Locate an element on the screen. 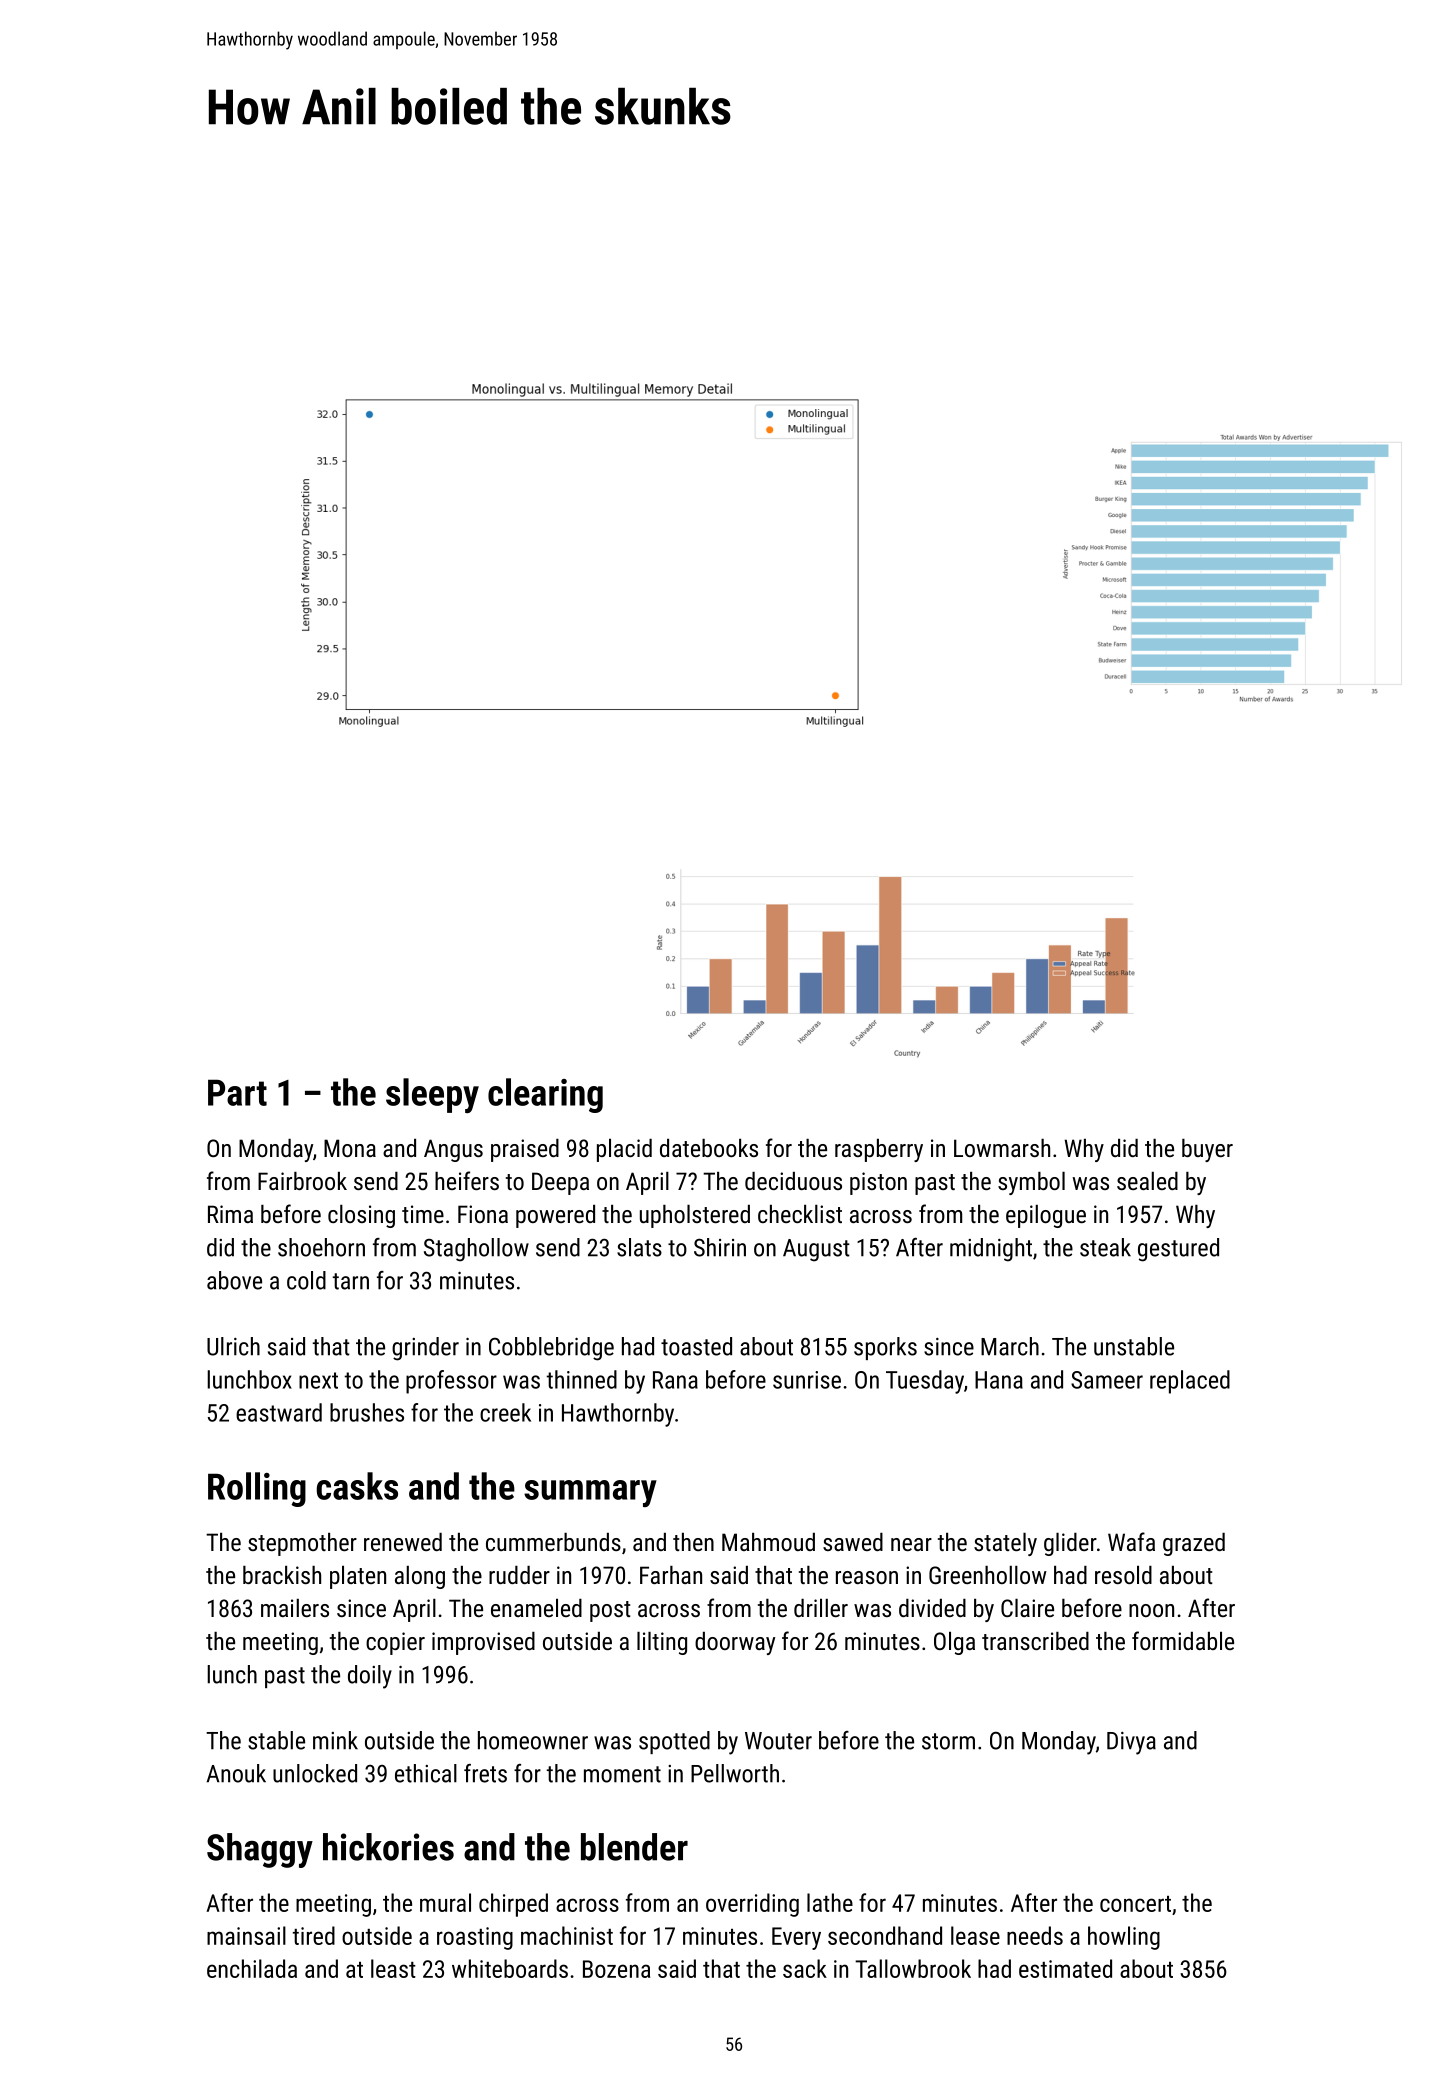 Image resolution: width=1450 pixels, height=2100 pixels. estimated is located at coordinates (1065, 1968).
